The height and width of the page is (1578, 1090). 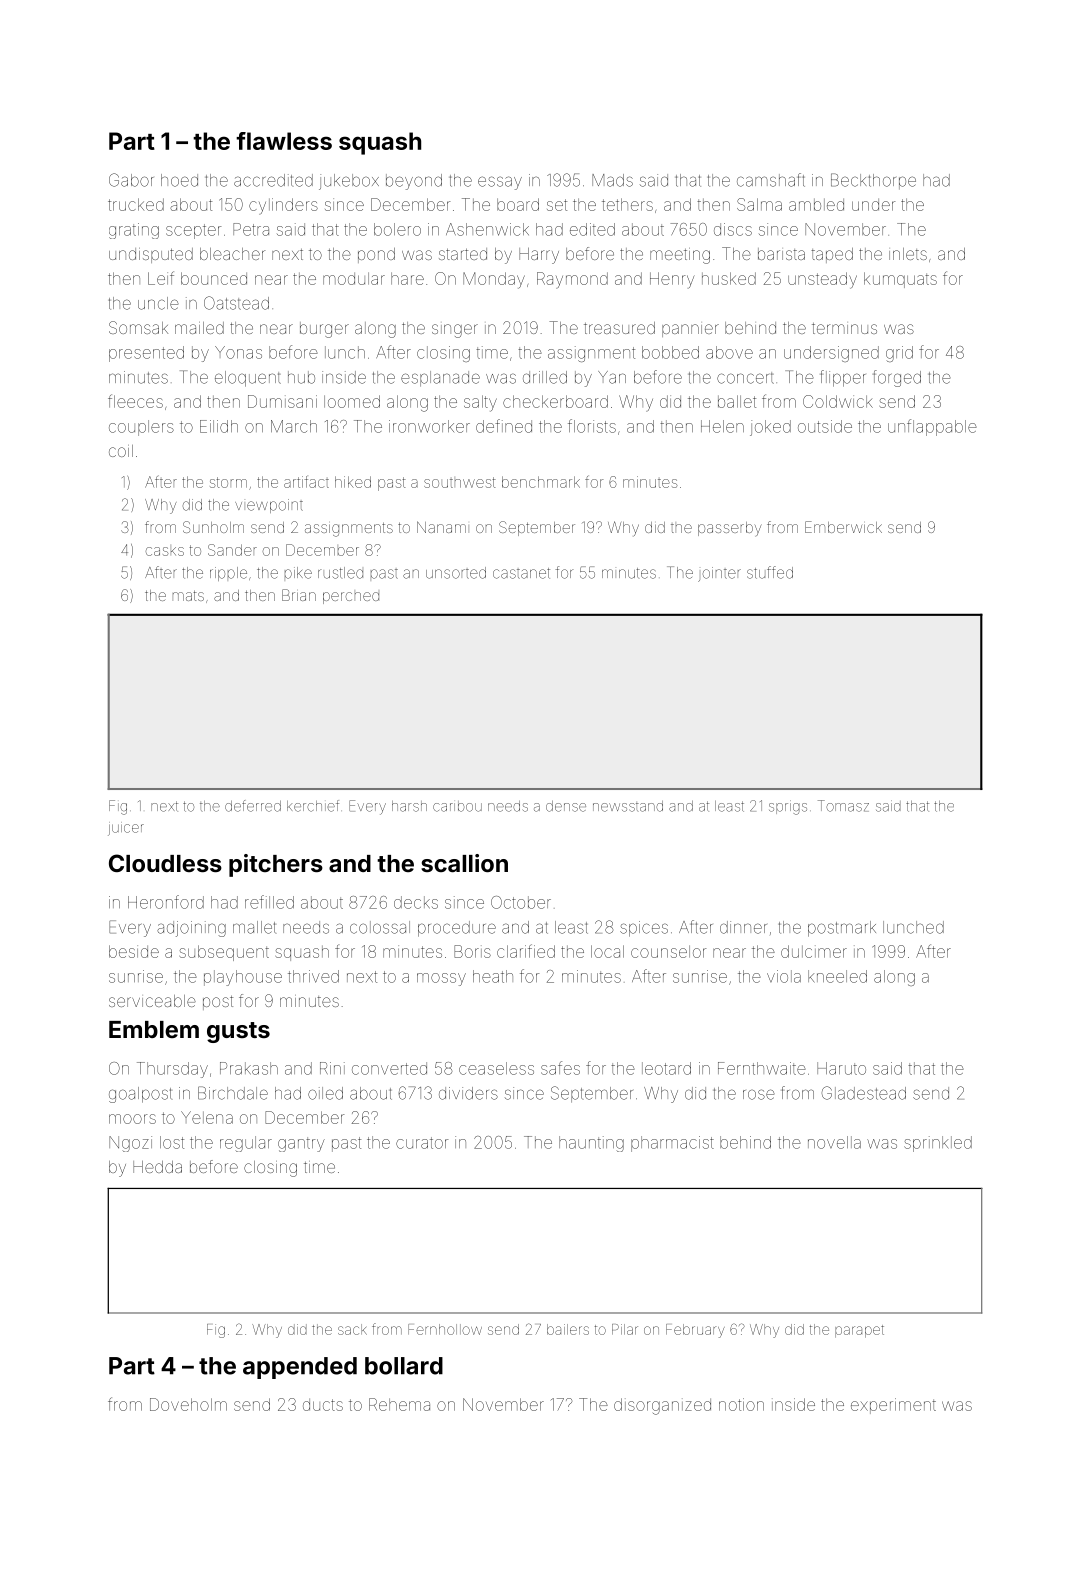 I want to click on experiment, so click(x=893, y=1406).
